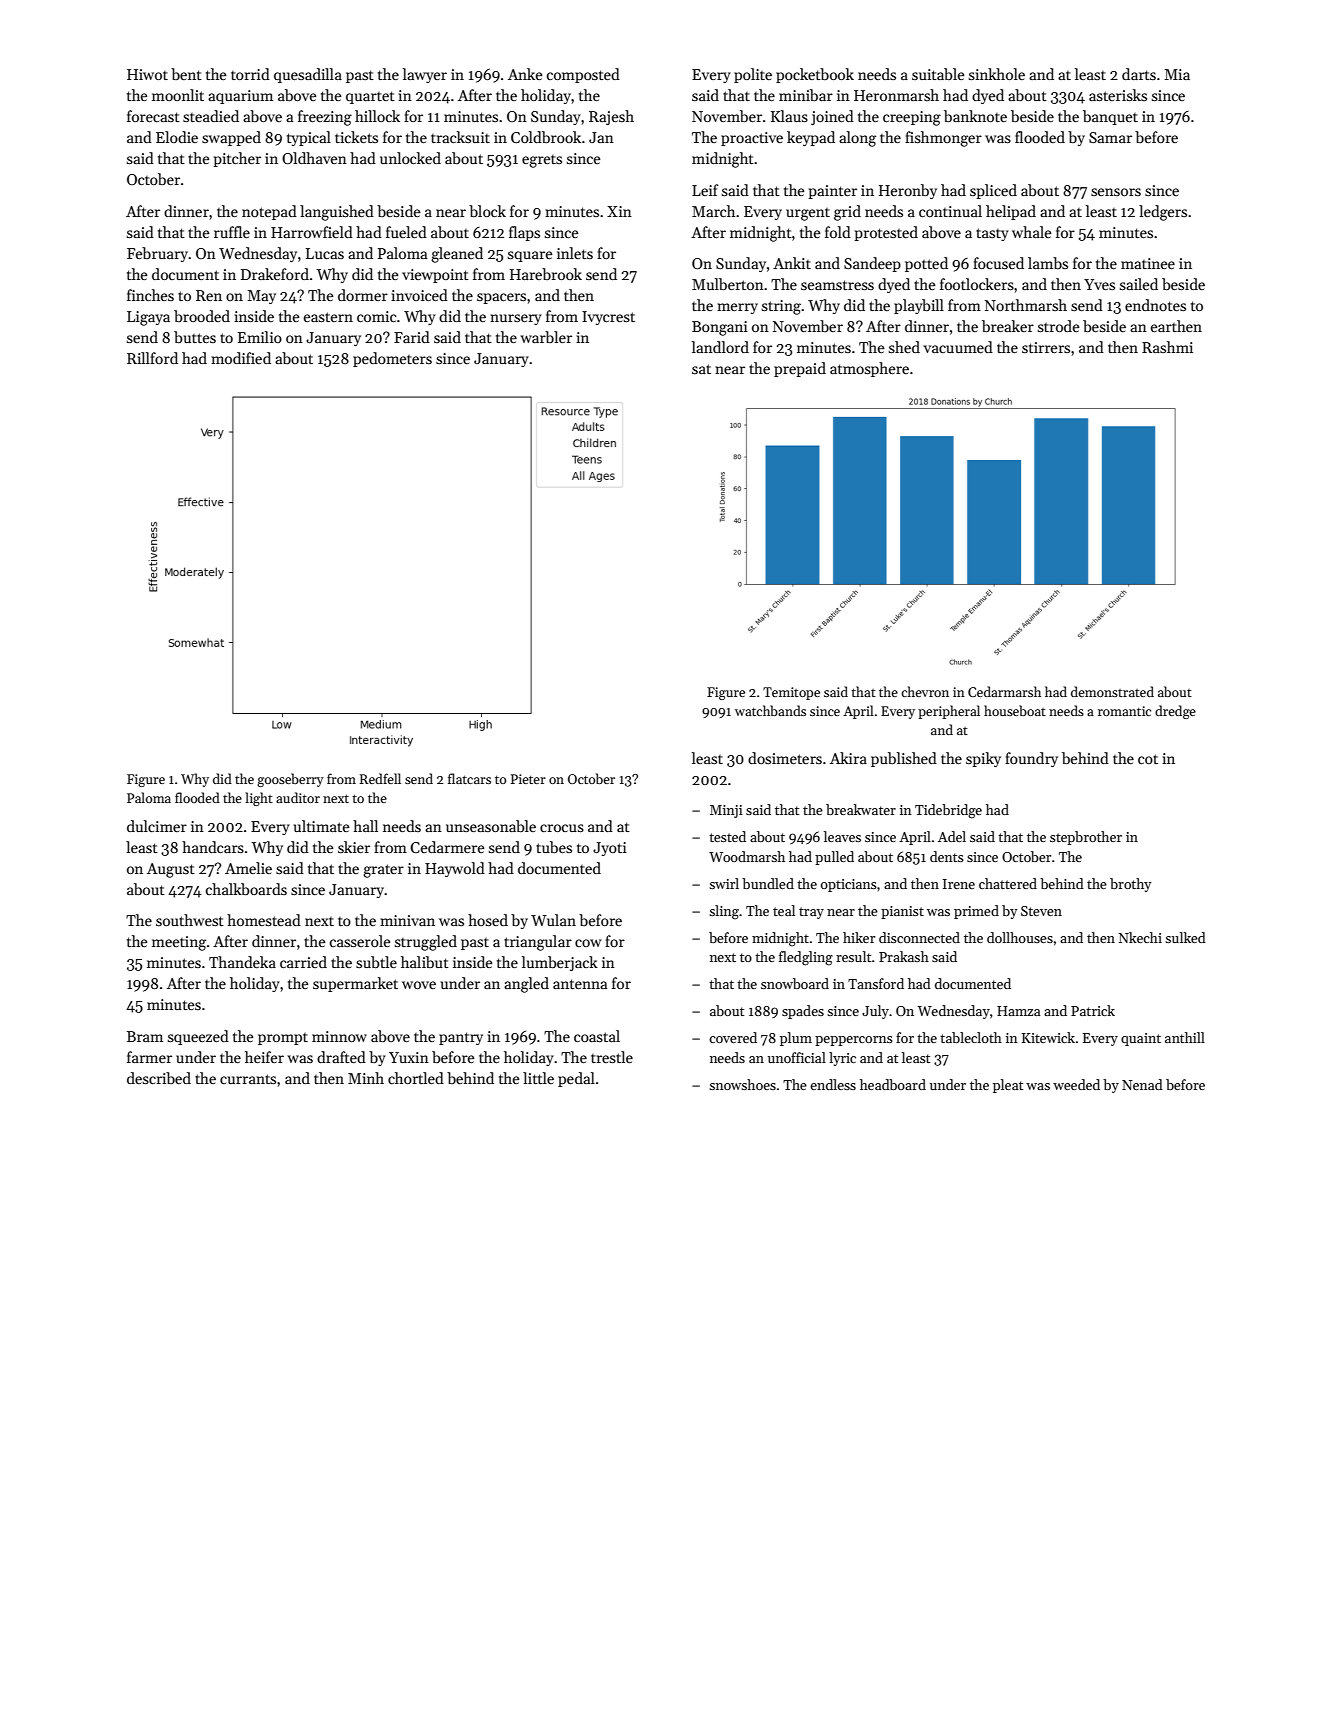 The height and width of the document is (1724, 1333). I want to click on joined, so click(832, 117).
